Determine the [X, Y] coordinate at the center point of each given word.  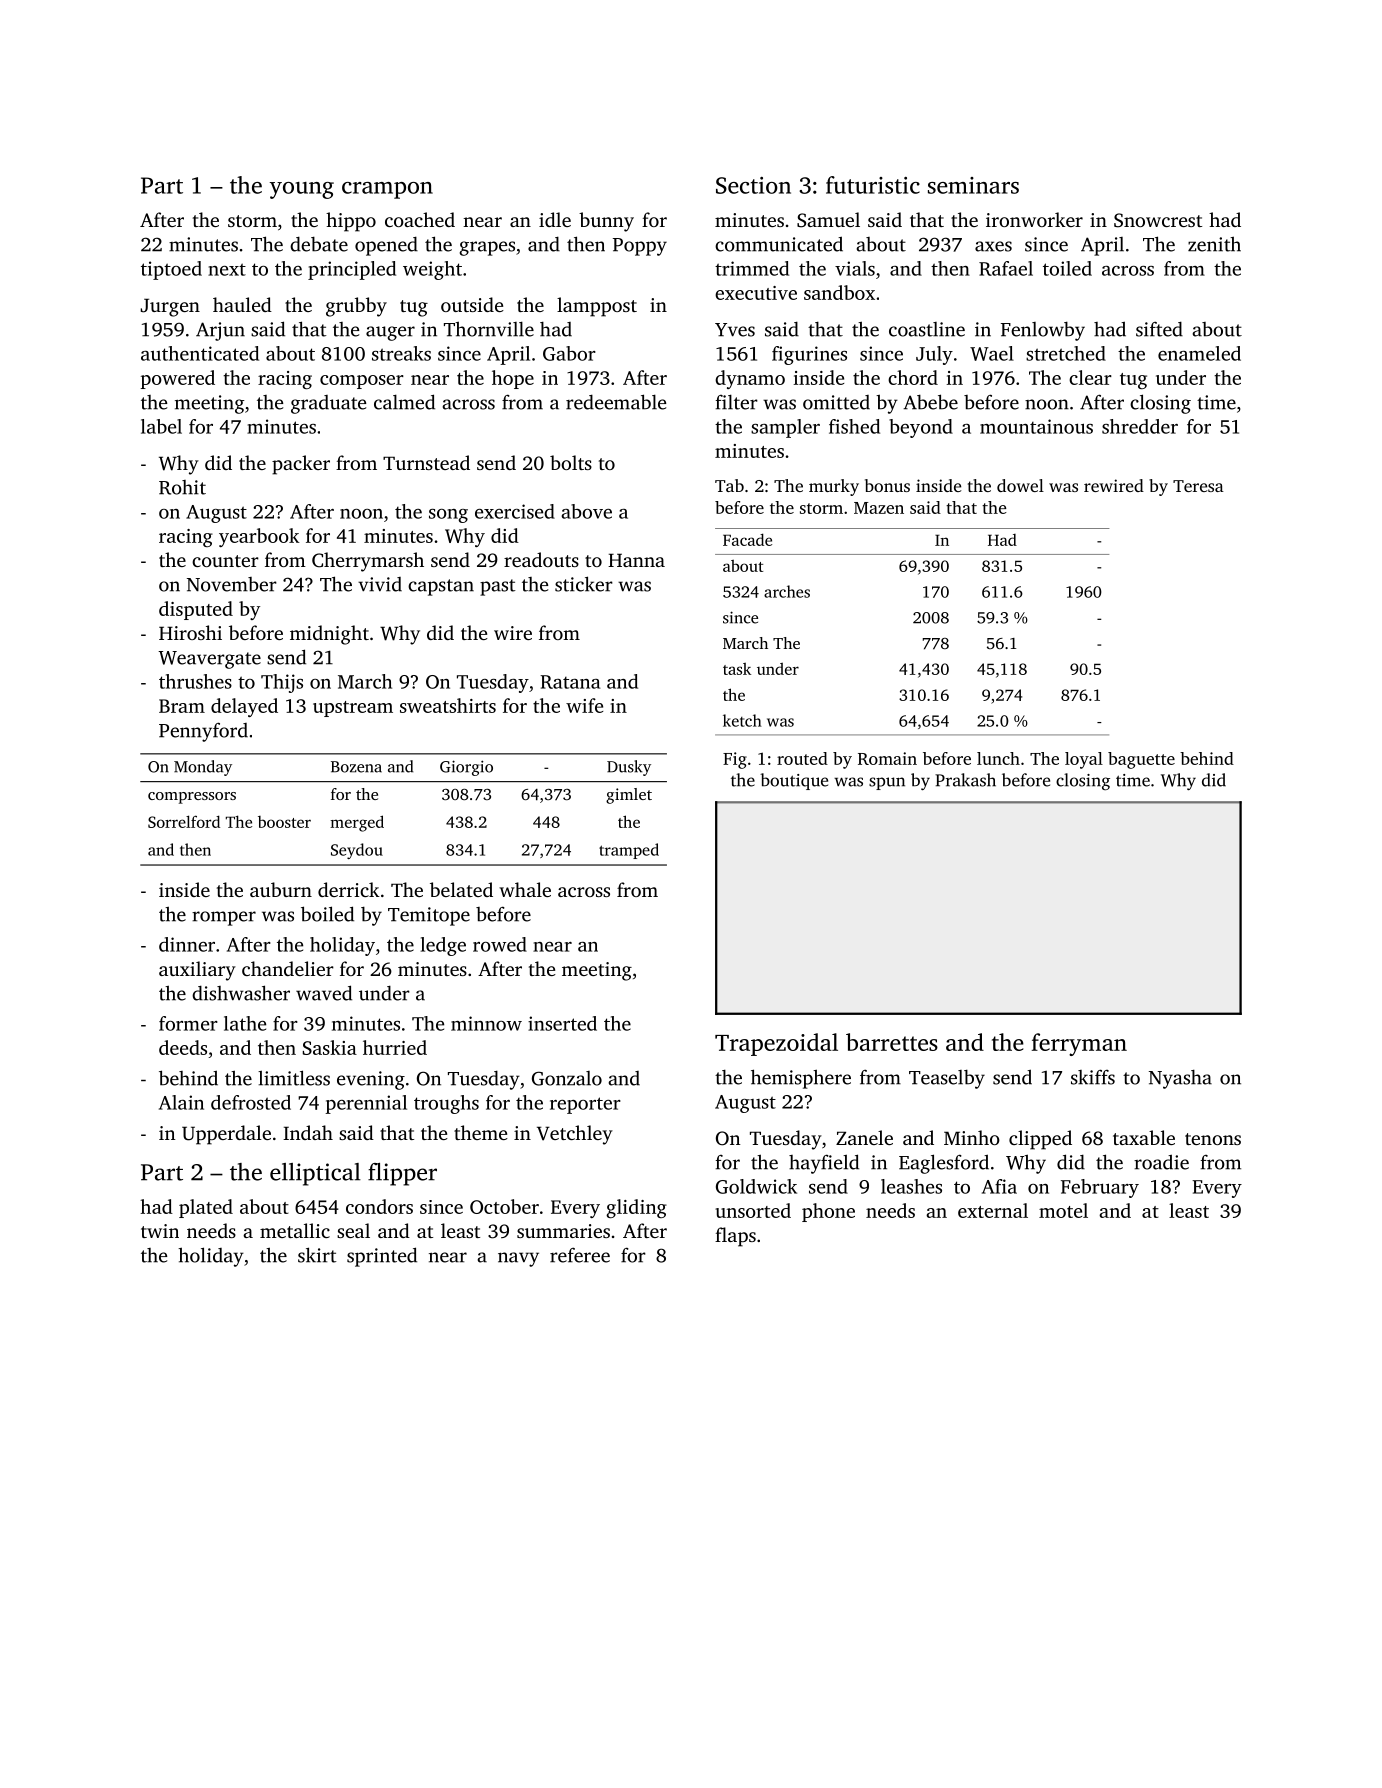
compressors [192, 798]
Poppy [640, 247]
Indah [308, 1132]
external [993, 1210]
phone [828, 1212]
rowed [500, 944]
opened [386, 246]
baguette [1141, 760]
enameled [1199, 353]
